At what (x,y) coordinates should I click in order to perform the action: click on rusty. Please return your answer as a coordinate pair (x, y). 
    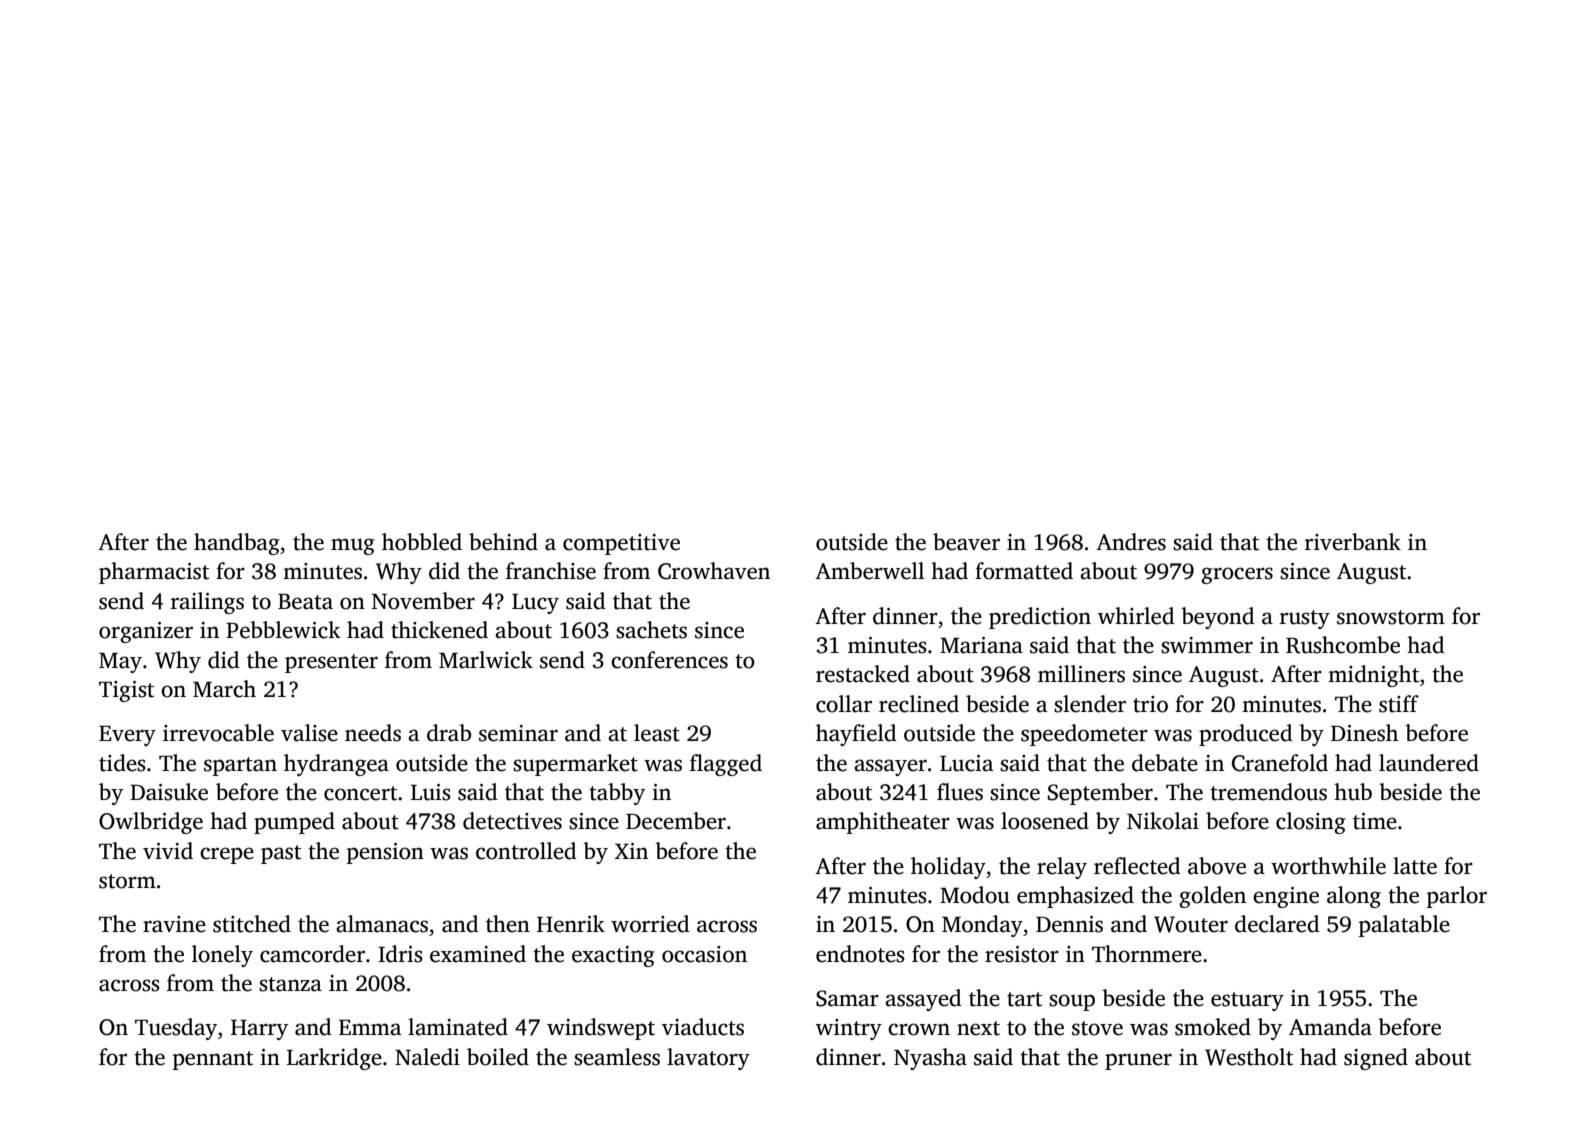
    Looking at the image, I should click on (1305, 619).
